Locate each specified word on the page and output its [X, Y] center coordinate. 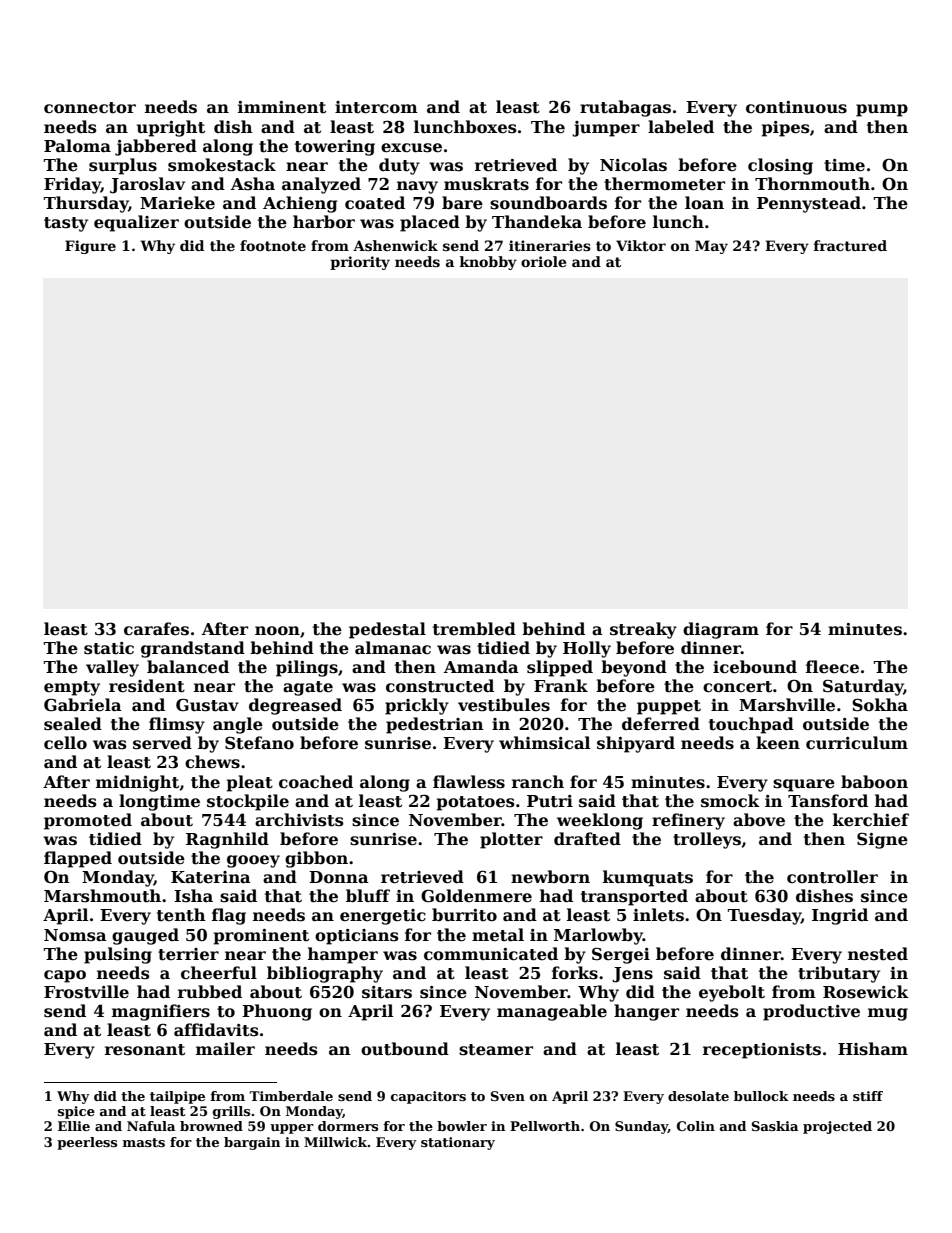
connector [90, 108]
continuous [796, 107]
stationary [458, 1143]
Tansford [828, 801]
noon [277, 631]
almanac [393, 647]
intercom [376, 107]
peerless [87, 1143]
